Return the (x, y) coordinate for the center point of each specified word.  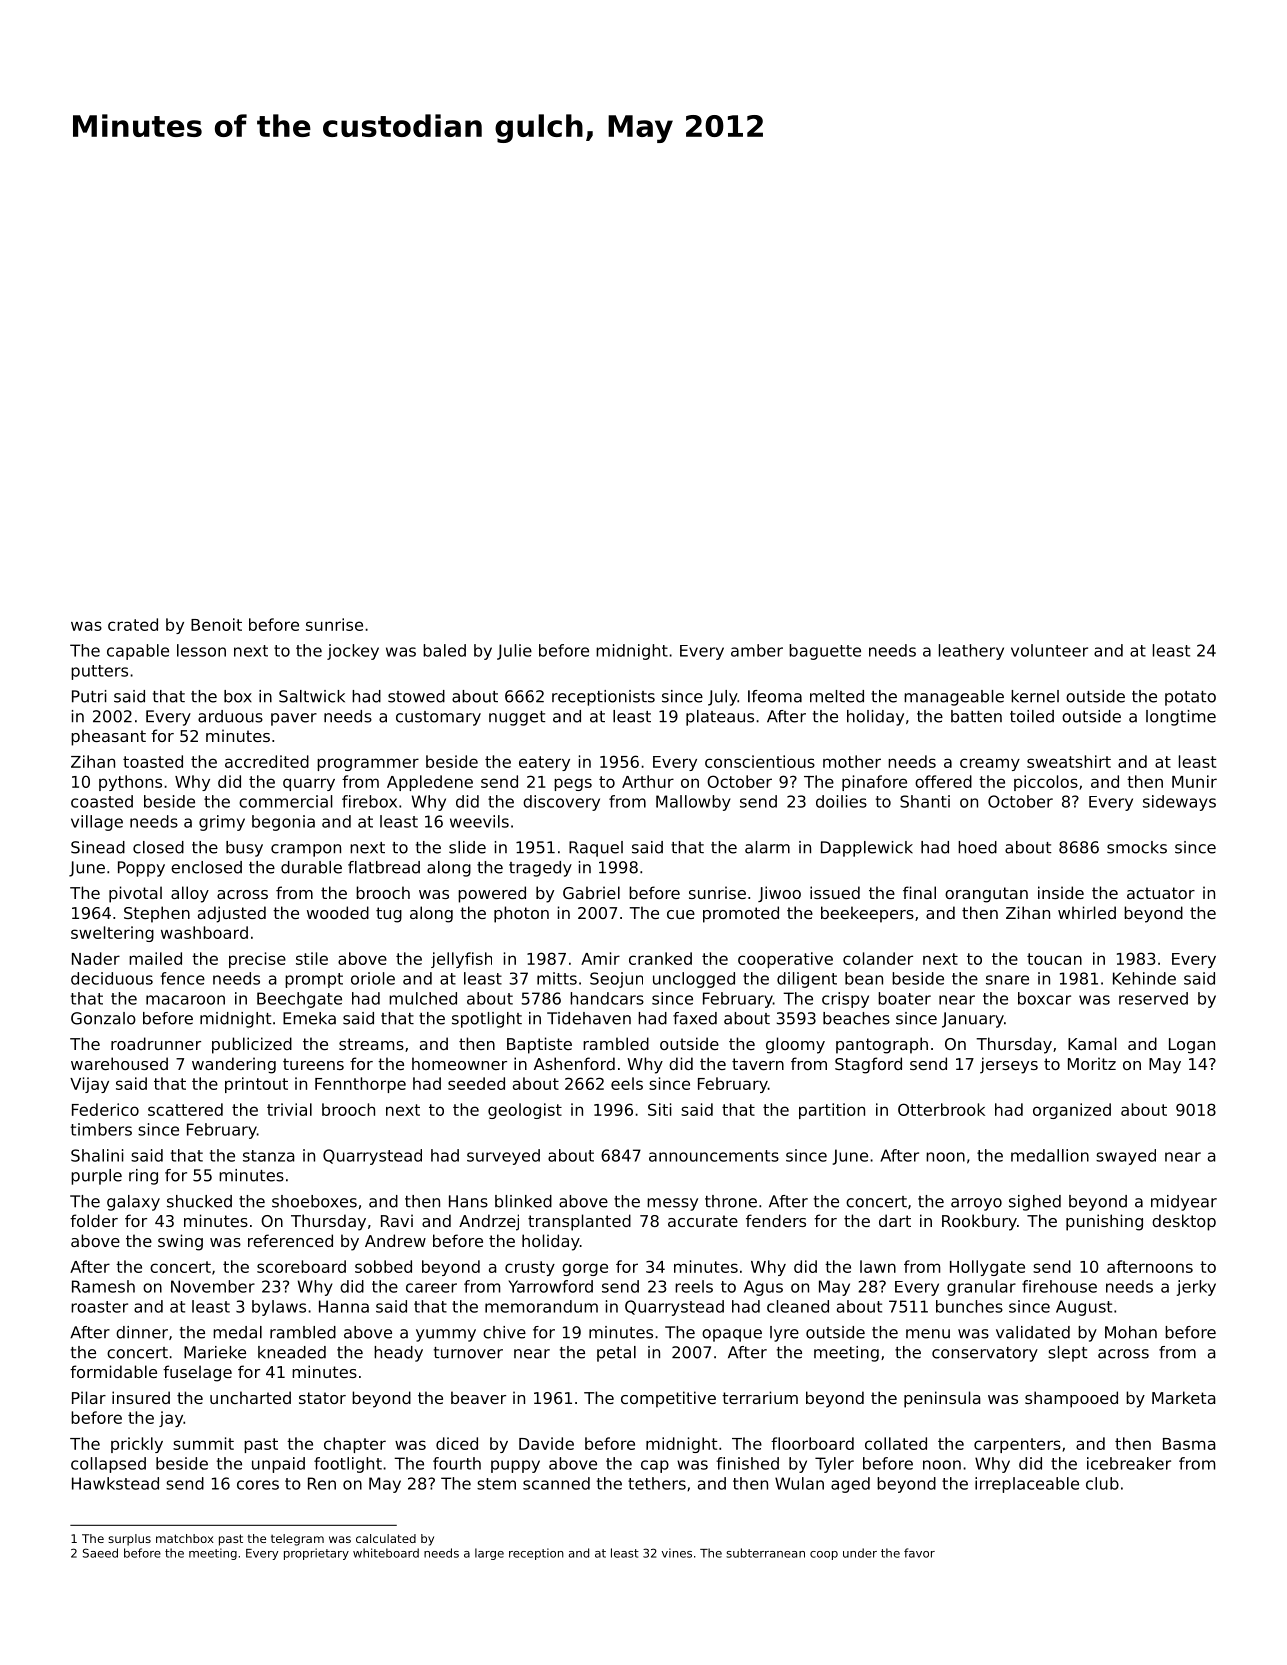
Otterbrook (941, 1109)
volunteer (1049, 650)
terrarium (760, 1397)
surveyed (503, 1157)
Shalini (97, 1155)
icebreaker (1129, 1463)
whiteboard (386, 1553)
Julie (514, 652)
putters (99, 672)
